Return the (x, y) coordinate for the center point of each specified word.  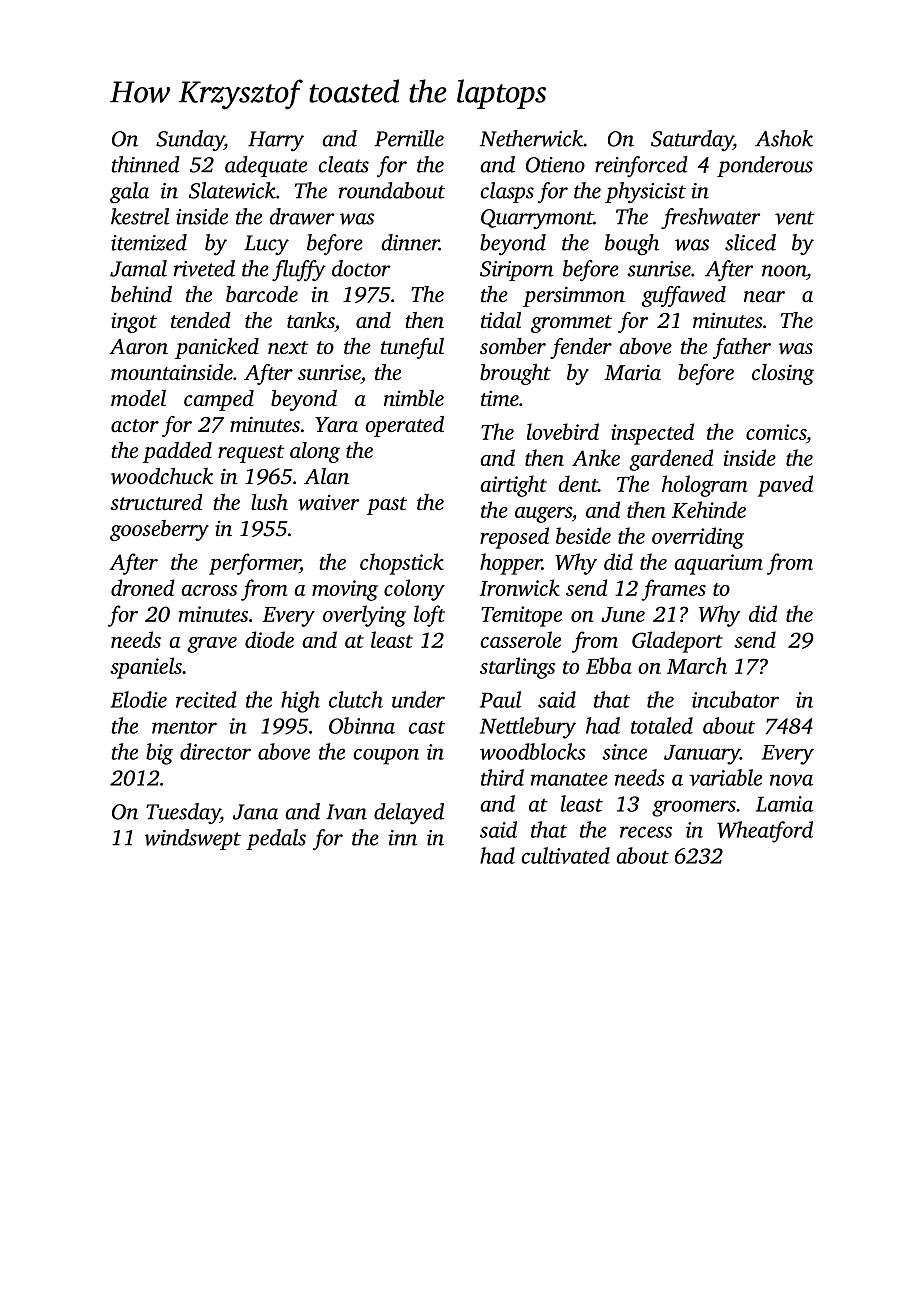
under (418, 699)
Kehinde (709, 509)
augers (543, 515)
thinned (145, 164)
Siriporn (517, 271)
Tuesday (183, 814)
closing (783, 374)
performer (254, 564)
